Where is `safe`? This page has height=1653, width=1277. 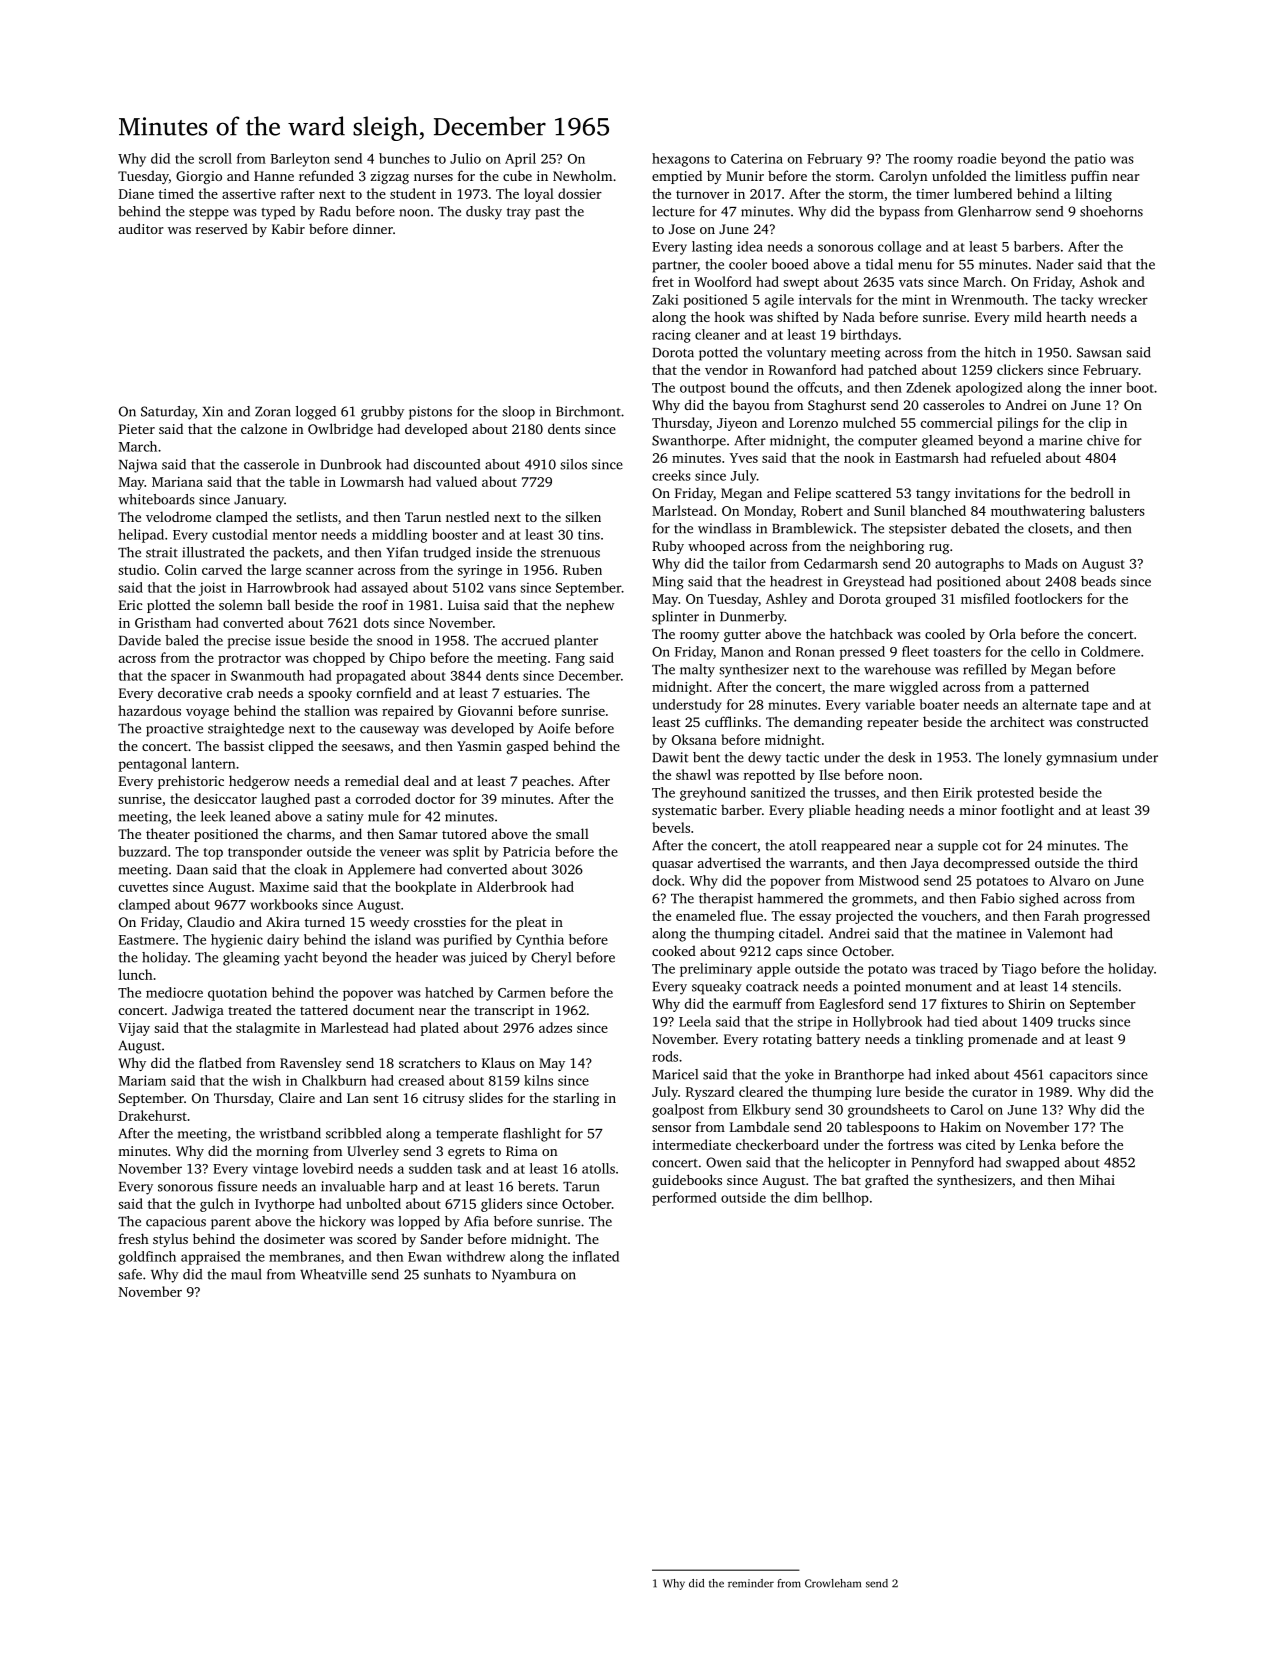
safe is located at coordinates (130, 1274).
